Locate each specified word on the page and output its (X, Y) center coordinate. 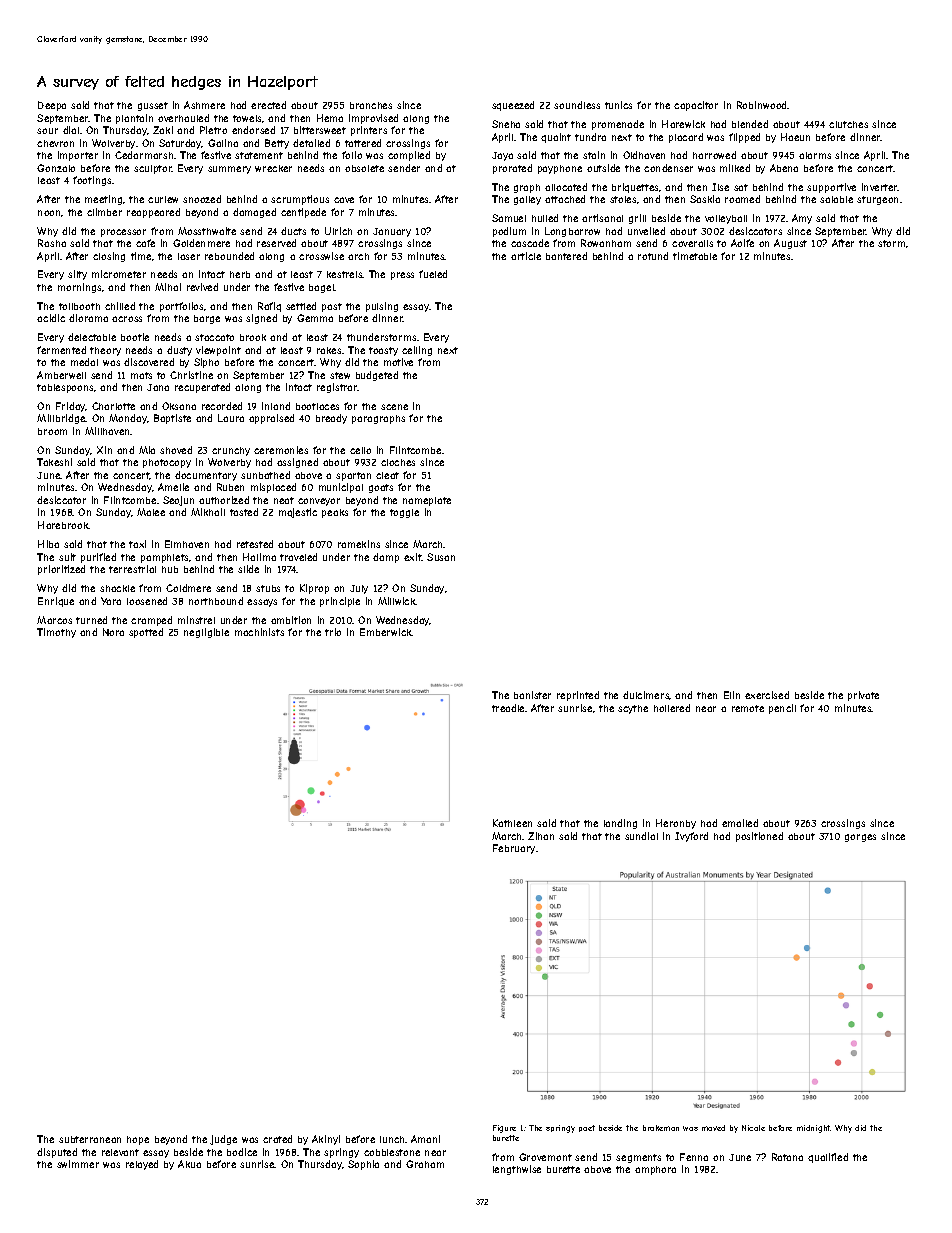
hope (138, 1140)
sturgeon (877, 200)
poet (587, 1128)
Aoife (742, 243)
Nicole (753, 1128)
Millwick (397, 601)
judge (223, 1140)
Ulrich (338, 231)
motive (398, 362)
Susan (441, 557)
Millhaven (108, 431)
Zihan (541, 836)
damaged (254, 213)
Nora (113, 632)
